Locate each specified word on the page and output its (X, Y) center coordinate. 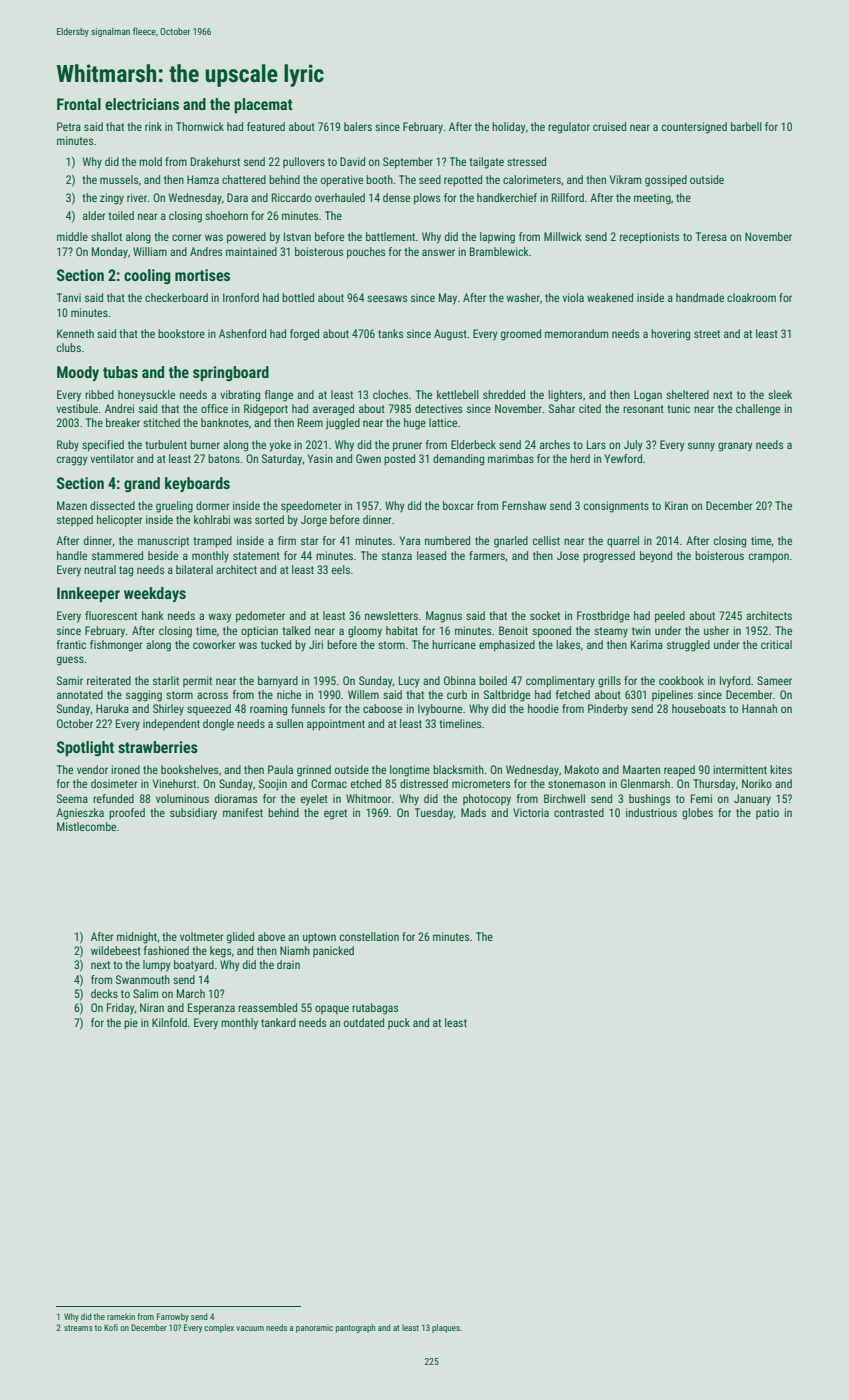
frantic (71, 644)
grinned (314, 771)
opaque (332, 1010)
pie (131, 1024)
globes (697, 814)
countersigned (694, 128)
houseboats (699, 708)
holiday (508, 128)
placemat (263, 106)
